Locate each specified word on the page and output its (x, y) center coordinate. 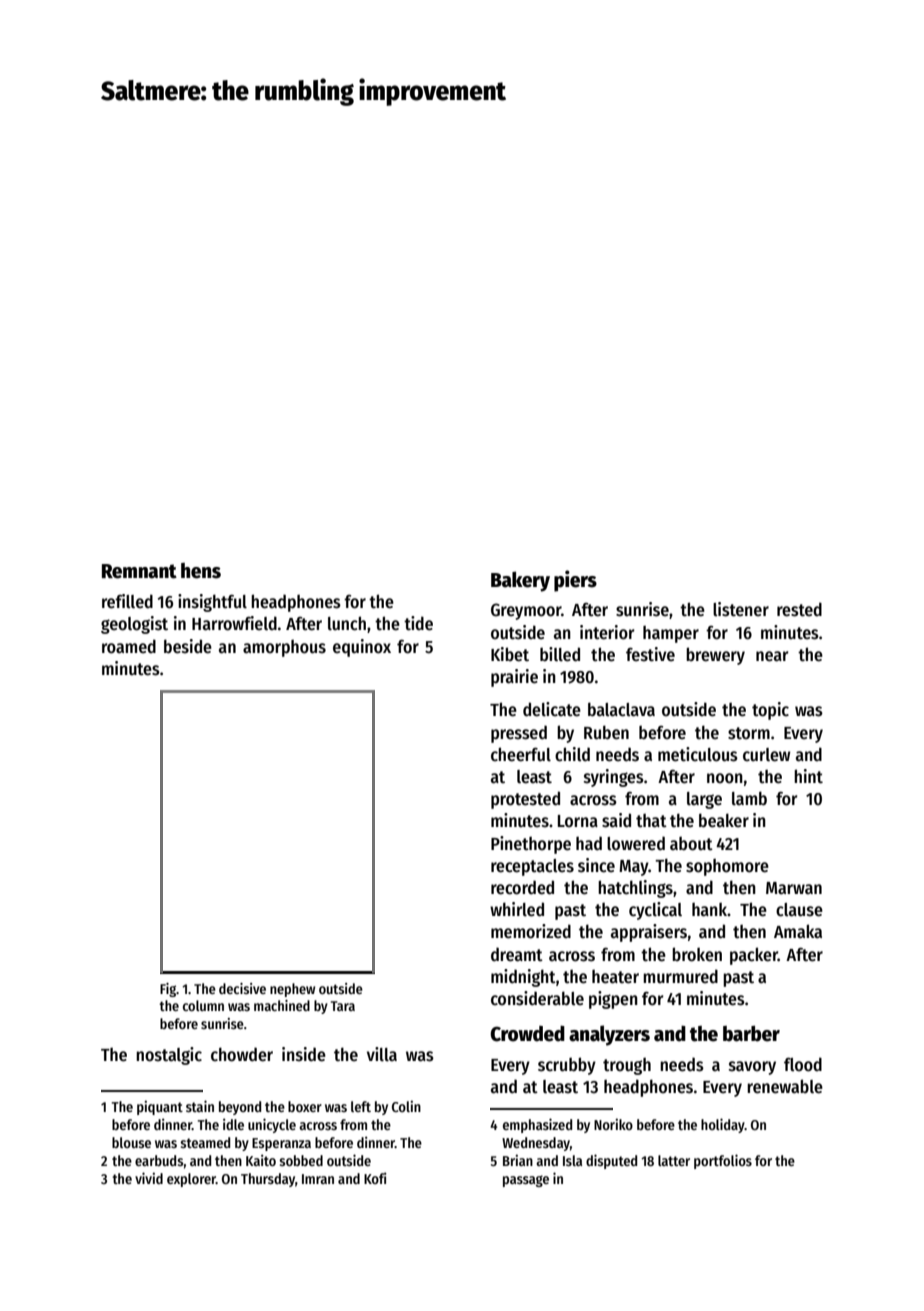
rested (799, 609)
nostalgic (169, 1056)
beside (188, 646)
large (704, 800)
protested (525, 800)
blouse (131, 1142)
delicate (552, 709)
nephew (292, 990)
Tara (343, 1006)
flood (803, 1064)
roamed (129, 646)
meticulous (698, 754)
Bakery (520, 581)
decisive (242, 988)
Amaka (798, 931)
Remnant (139, 571)
